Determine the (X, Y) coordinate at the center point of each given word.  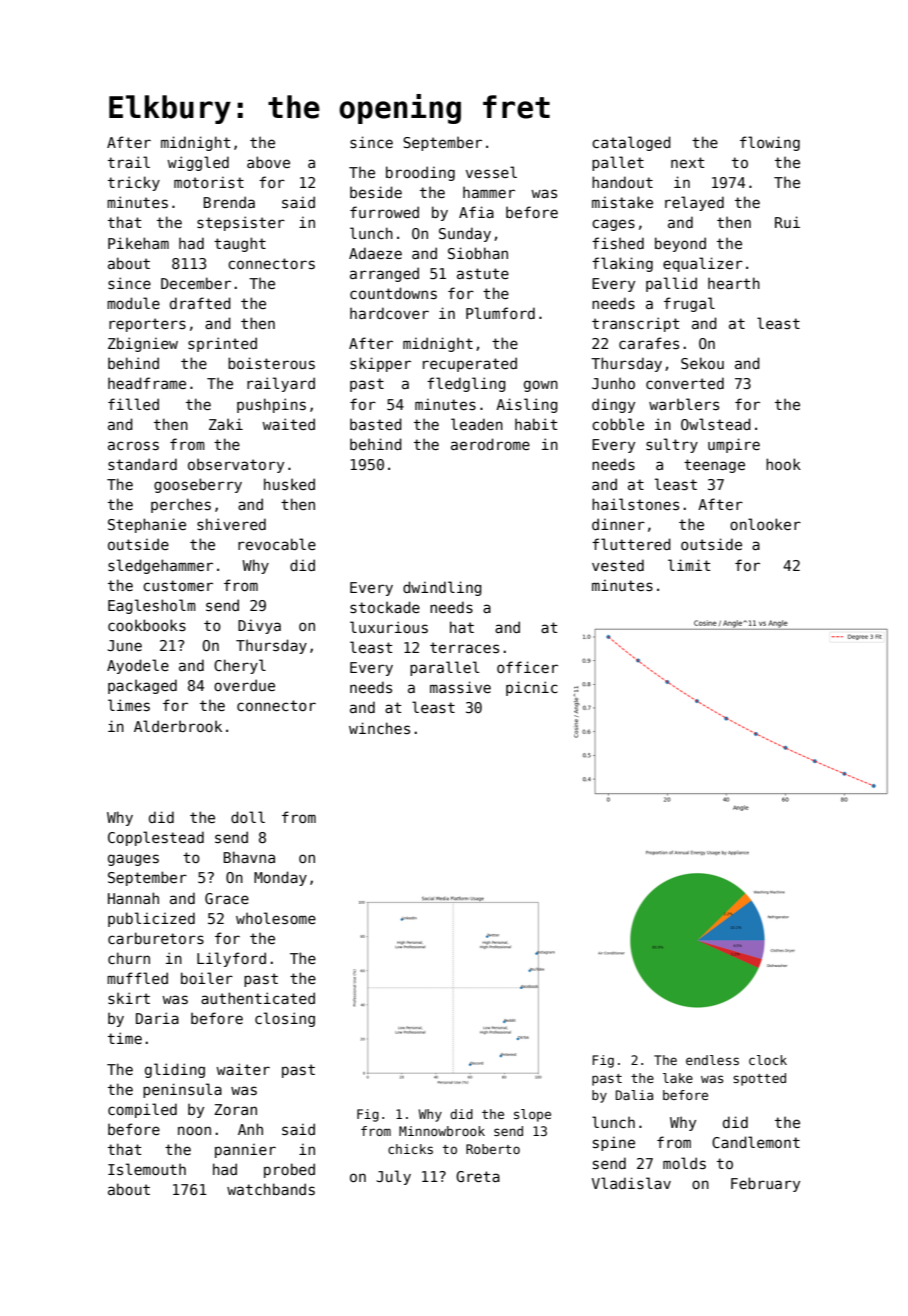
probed (289, 1170)
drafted (200, 303)
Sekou (702, 363)
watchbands (271, 1189)
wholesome (276, 918)
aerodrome (490, 444)
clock (768, 1060)
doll (248, 817)
